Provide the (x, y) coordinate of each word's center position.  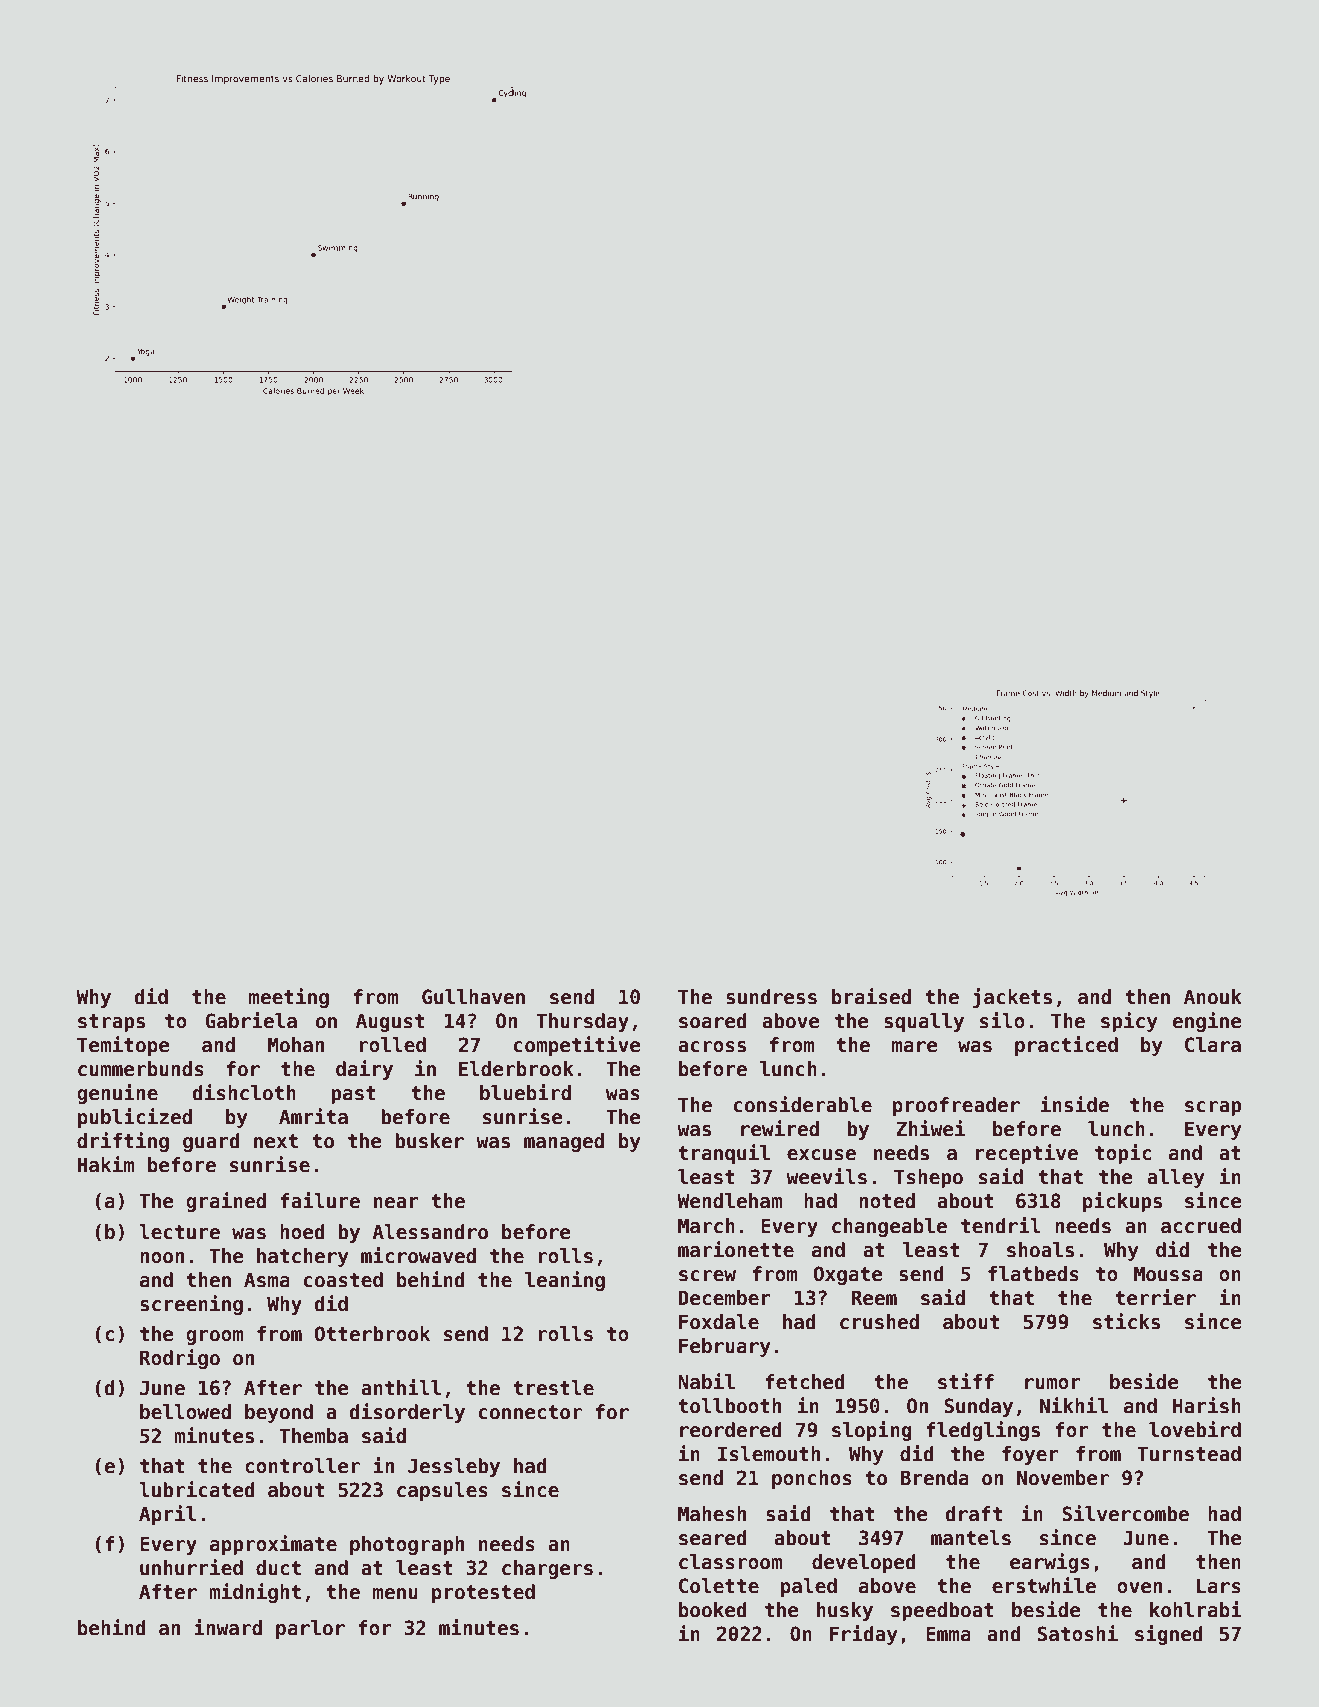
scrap (1213, 1108)
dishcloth (244, 1092)
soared (713, 1021)
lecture (179, 1232)
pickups (1122, 1202)
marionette (736, 1249)
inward (228, 1627)
